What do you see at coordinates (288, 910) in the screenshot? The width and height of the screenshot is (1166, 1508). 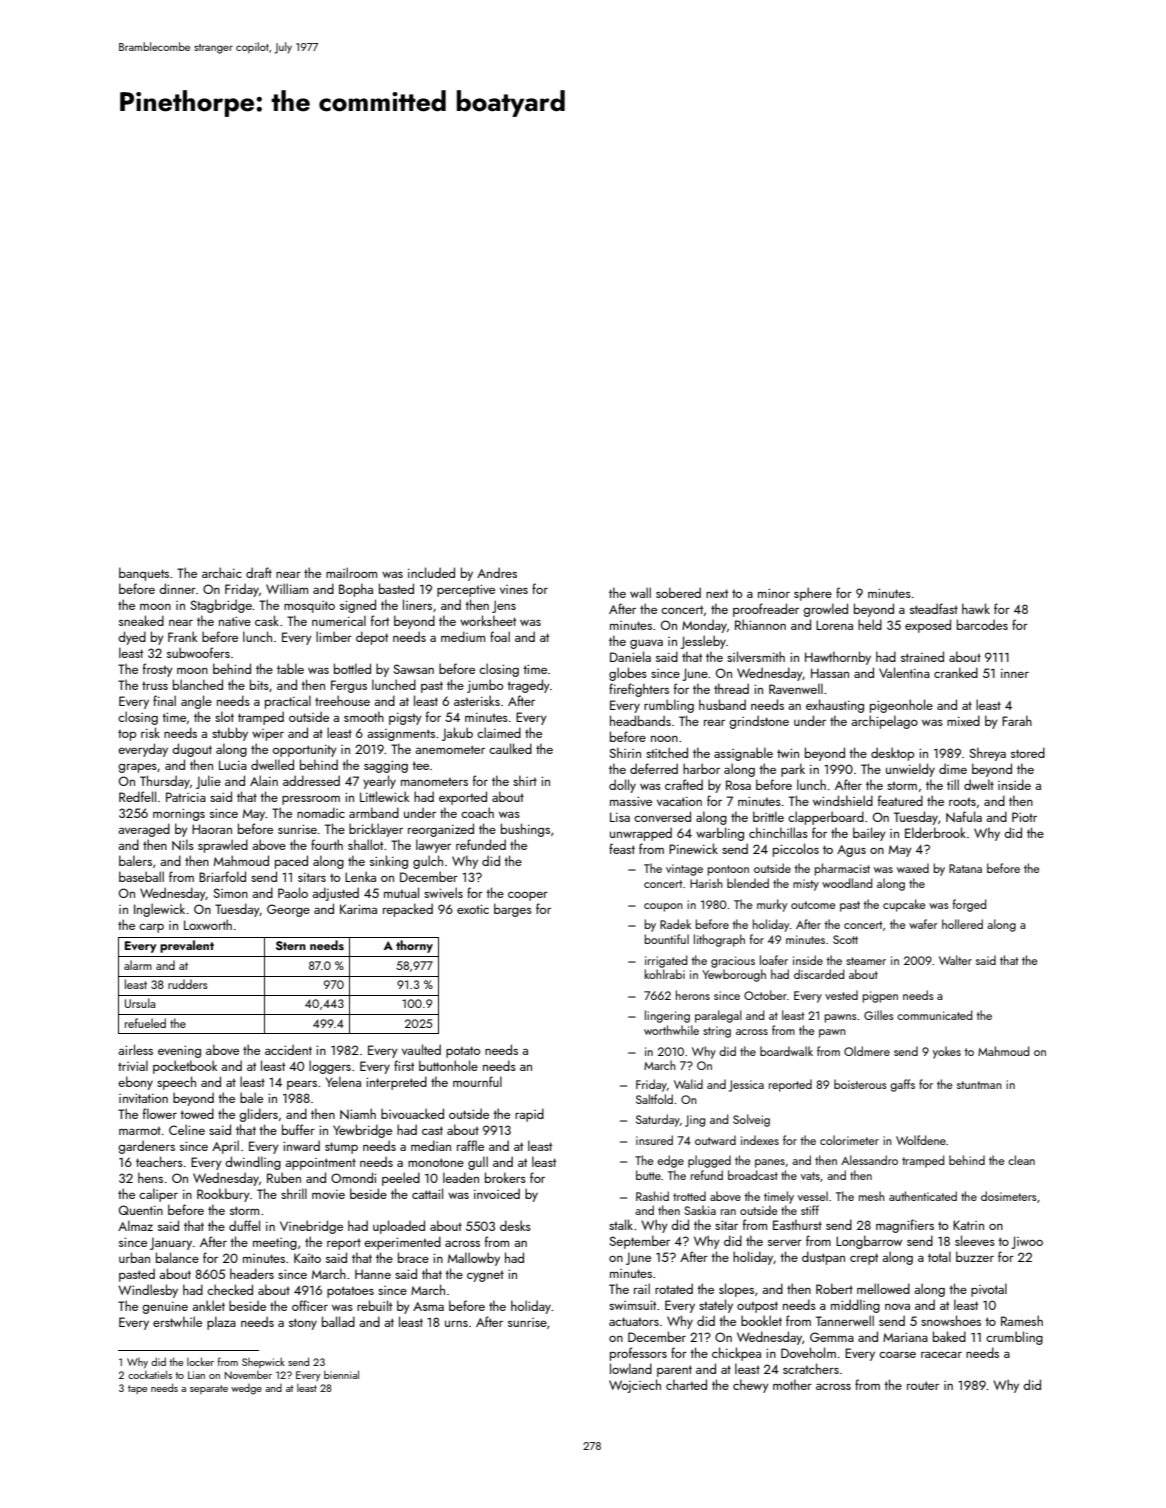 I see `George` at bounding box center [288, 910].
